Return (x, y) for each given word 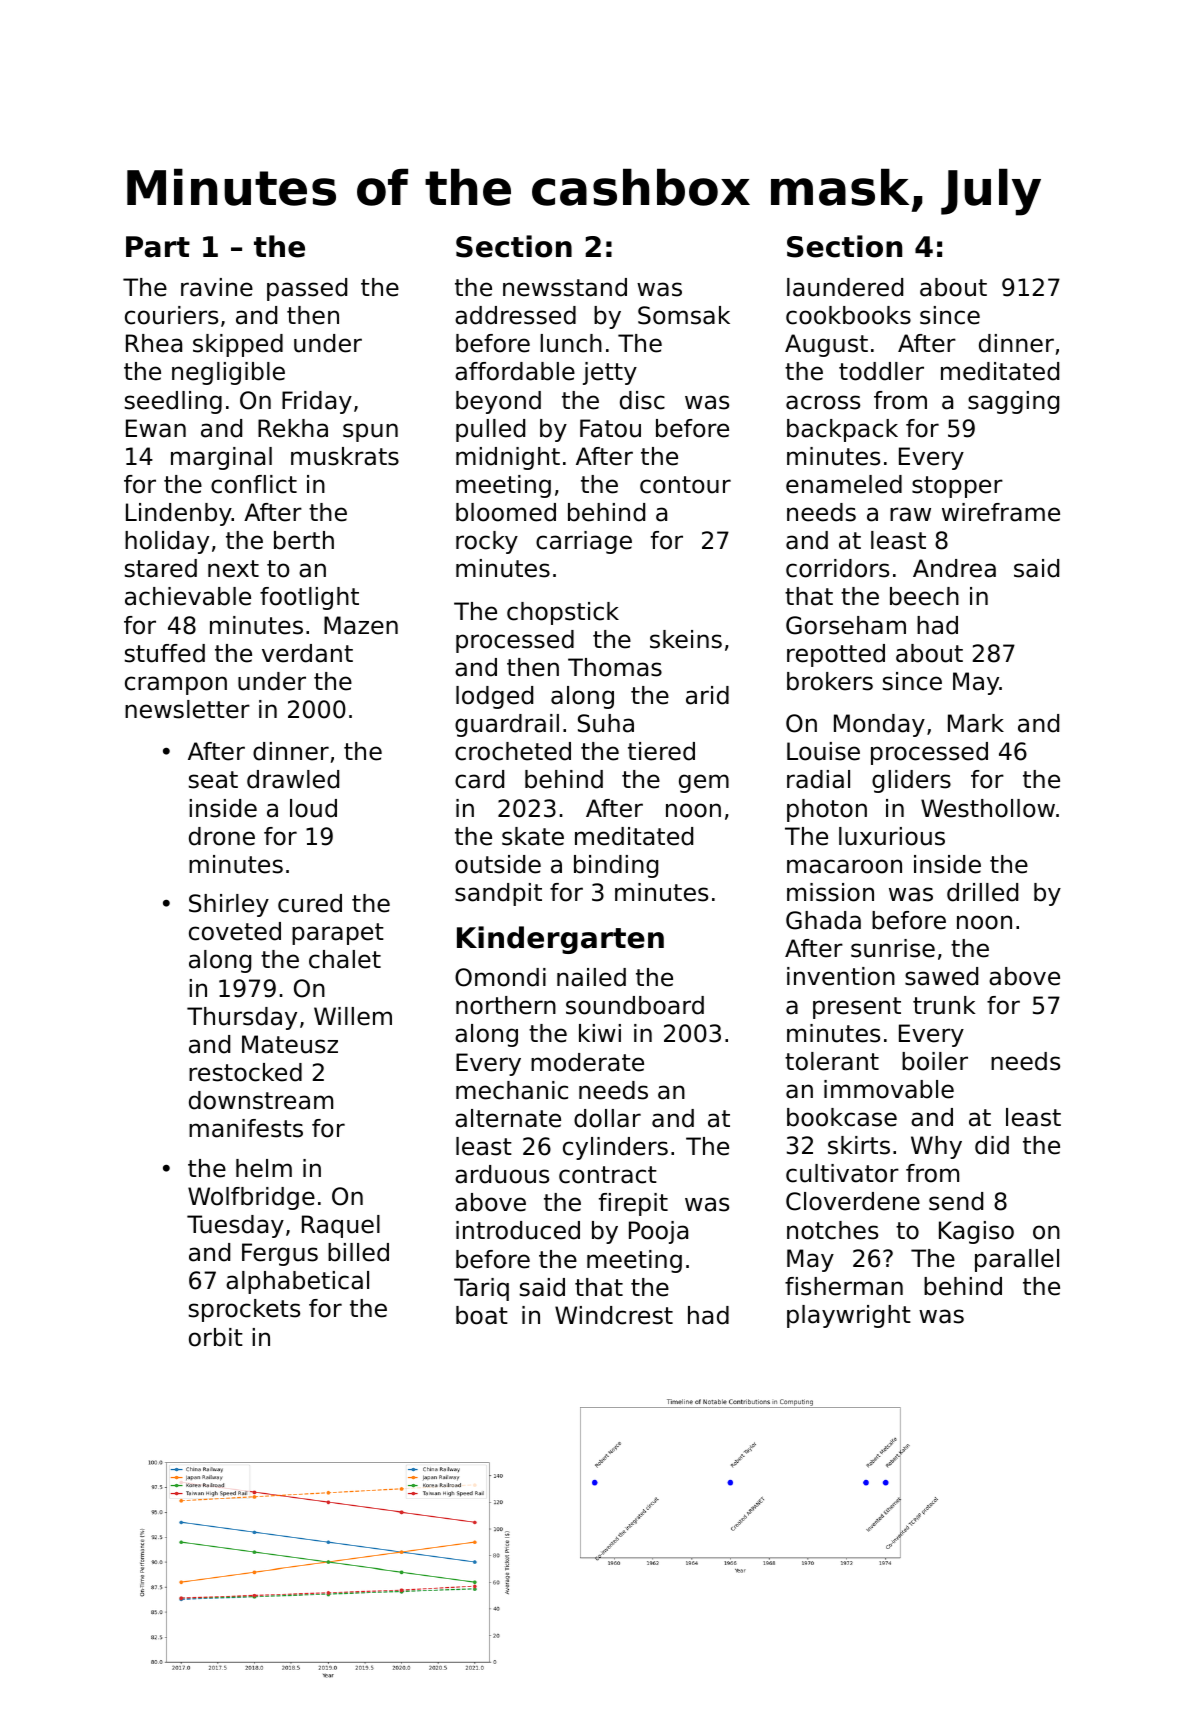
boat (482, 1315)
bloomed (506, 512)
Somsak (684, 315)
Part (158, 247)
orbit (216, 1337)
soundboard (635, 1005)
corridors (837, 568)
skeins (686, 639)
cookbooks (848, 315)
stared (161, 568)
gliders (911, 781)
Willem (353, 1016)
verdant (307, 653)
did (992, 1145)
